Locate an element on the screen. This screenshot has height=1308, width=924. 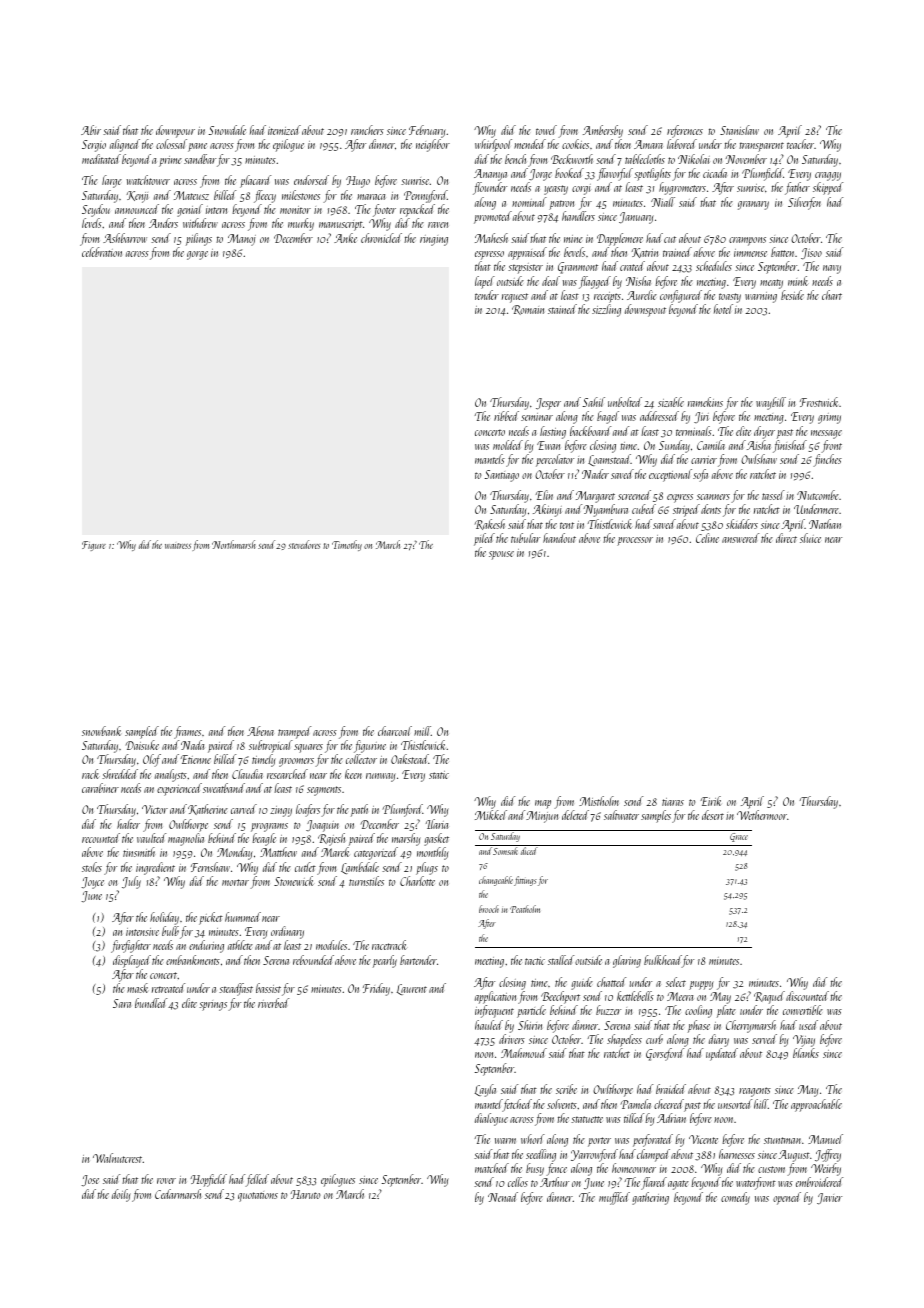
Monday is located at coordinates (235, 853).
